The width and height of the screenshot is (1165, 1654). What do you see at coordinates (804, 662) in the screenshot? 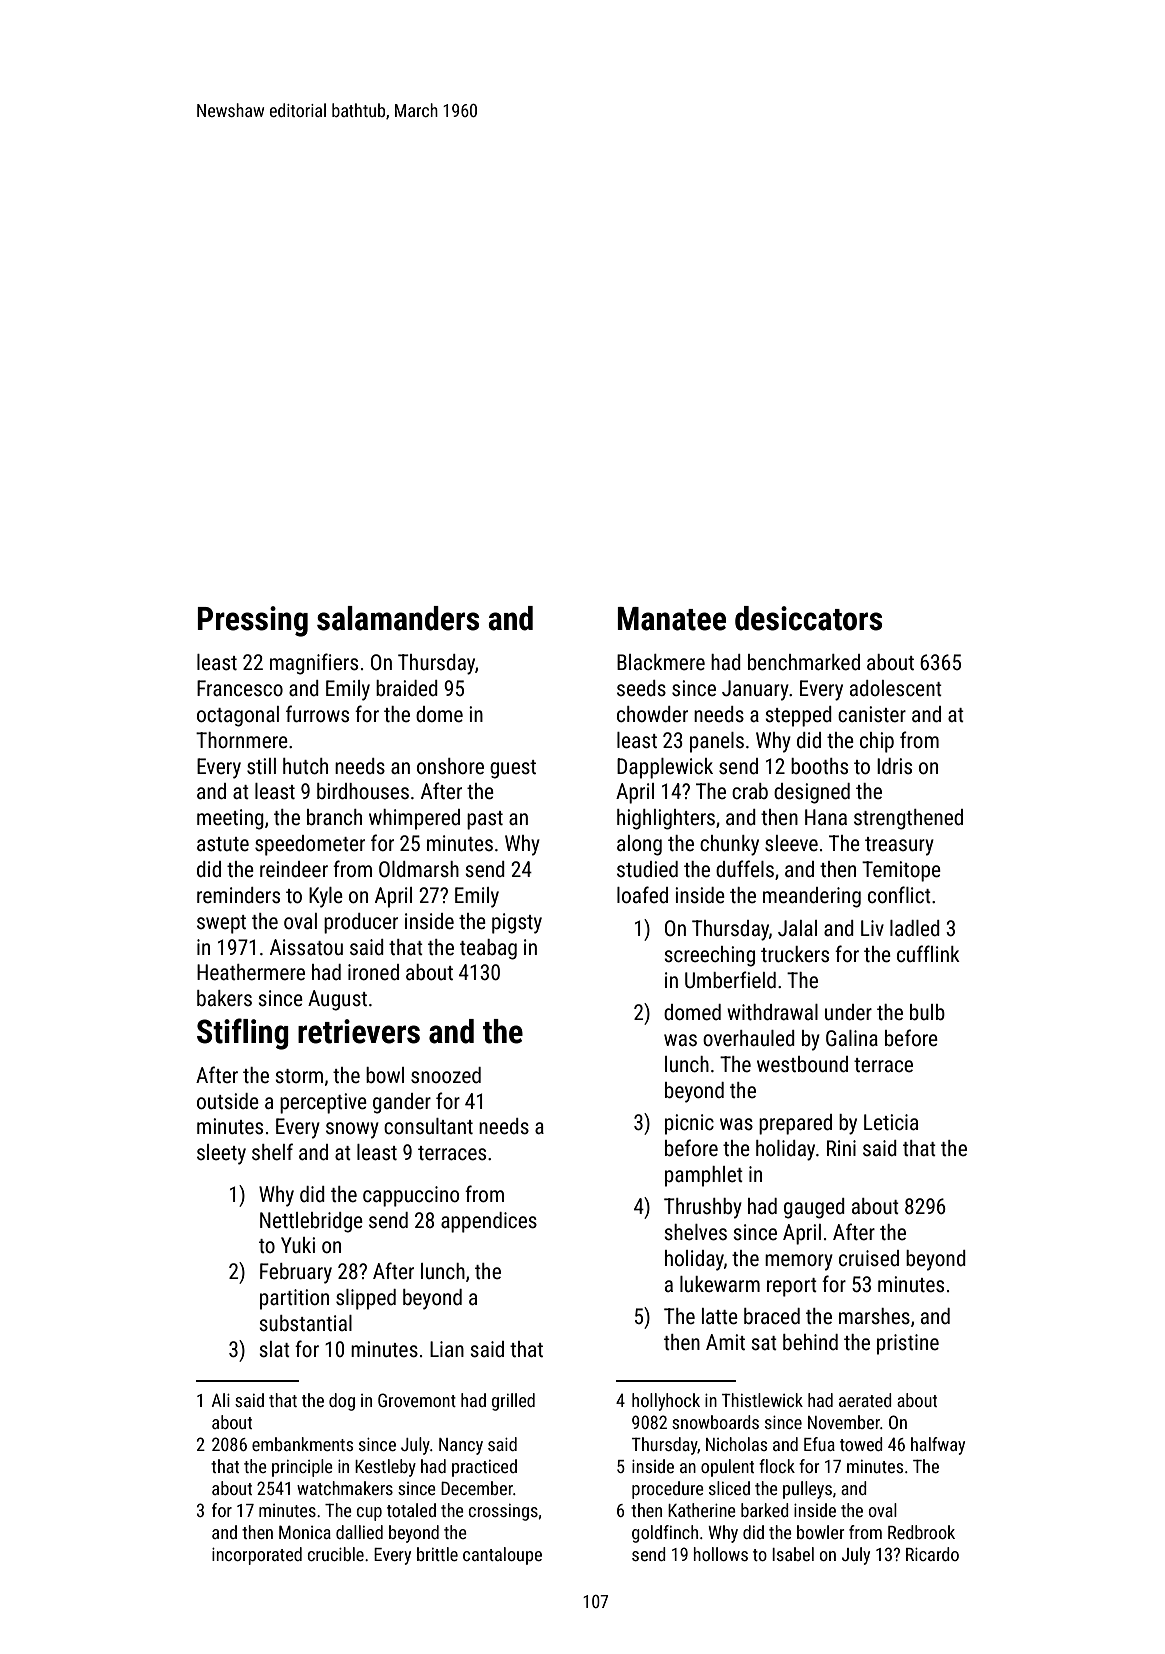
I see `benchmarked` at bounding box center [804, 662].
